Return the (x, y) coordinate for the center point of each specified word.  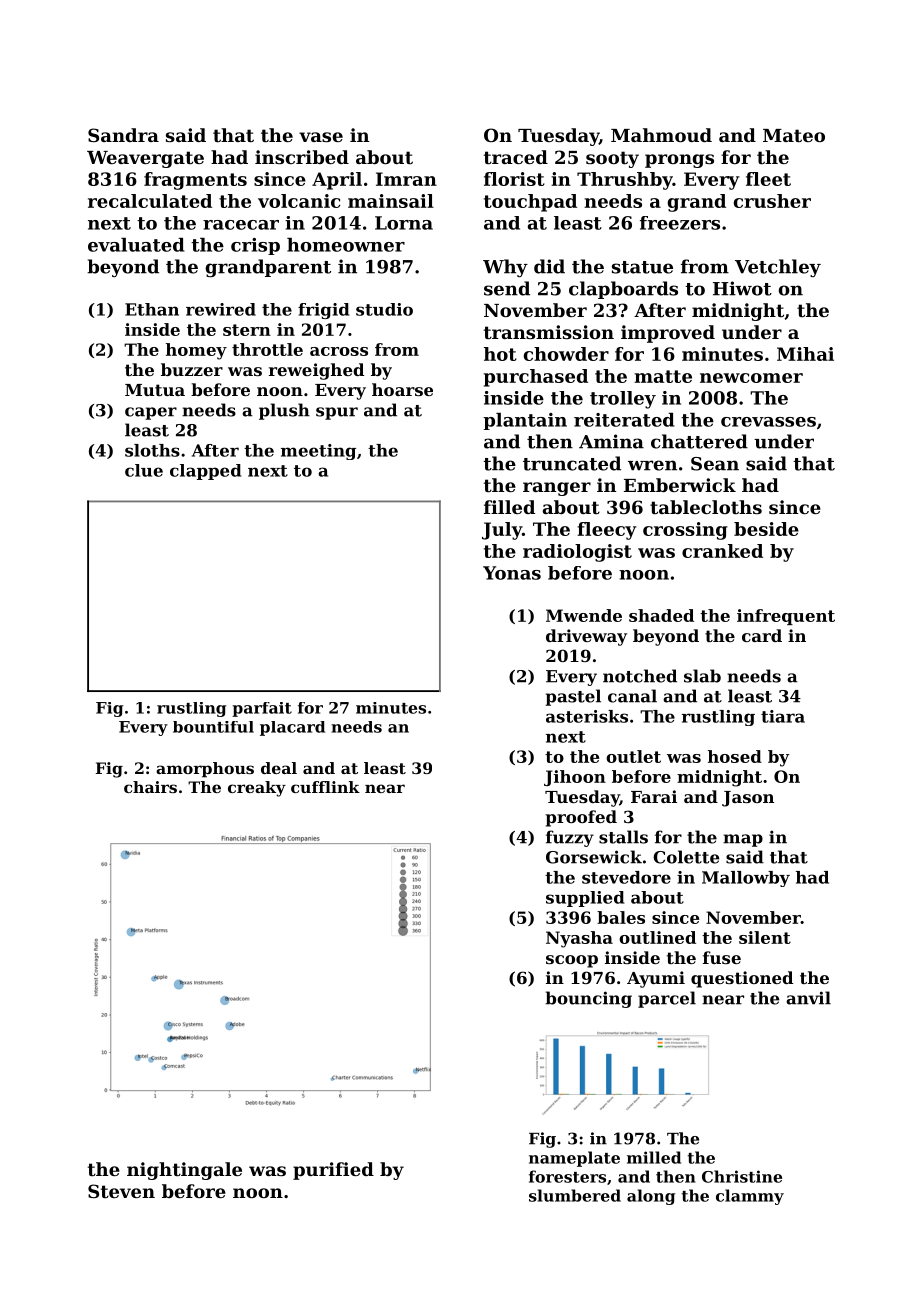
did (549, 266)
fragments (195, 181)
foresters (567, 1176)
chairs (150, 787)
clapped (205, 472)
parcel (667, 999)
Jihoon (575, 778)
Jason (748, 799)
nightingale (184, 1171)
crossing (685, 531)
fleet (768, 179)
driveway (586, 637)
